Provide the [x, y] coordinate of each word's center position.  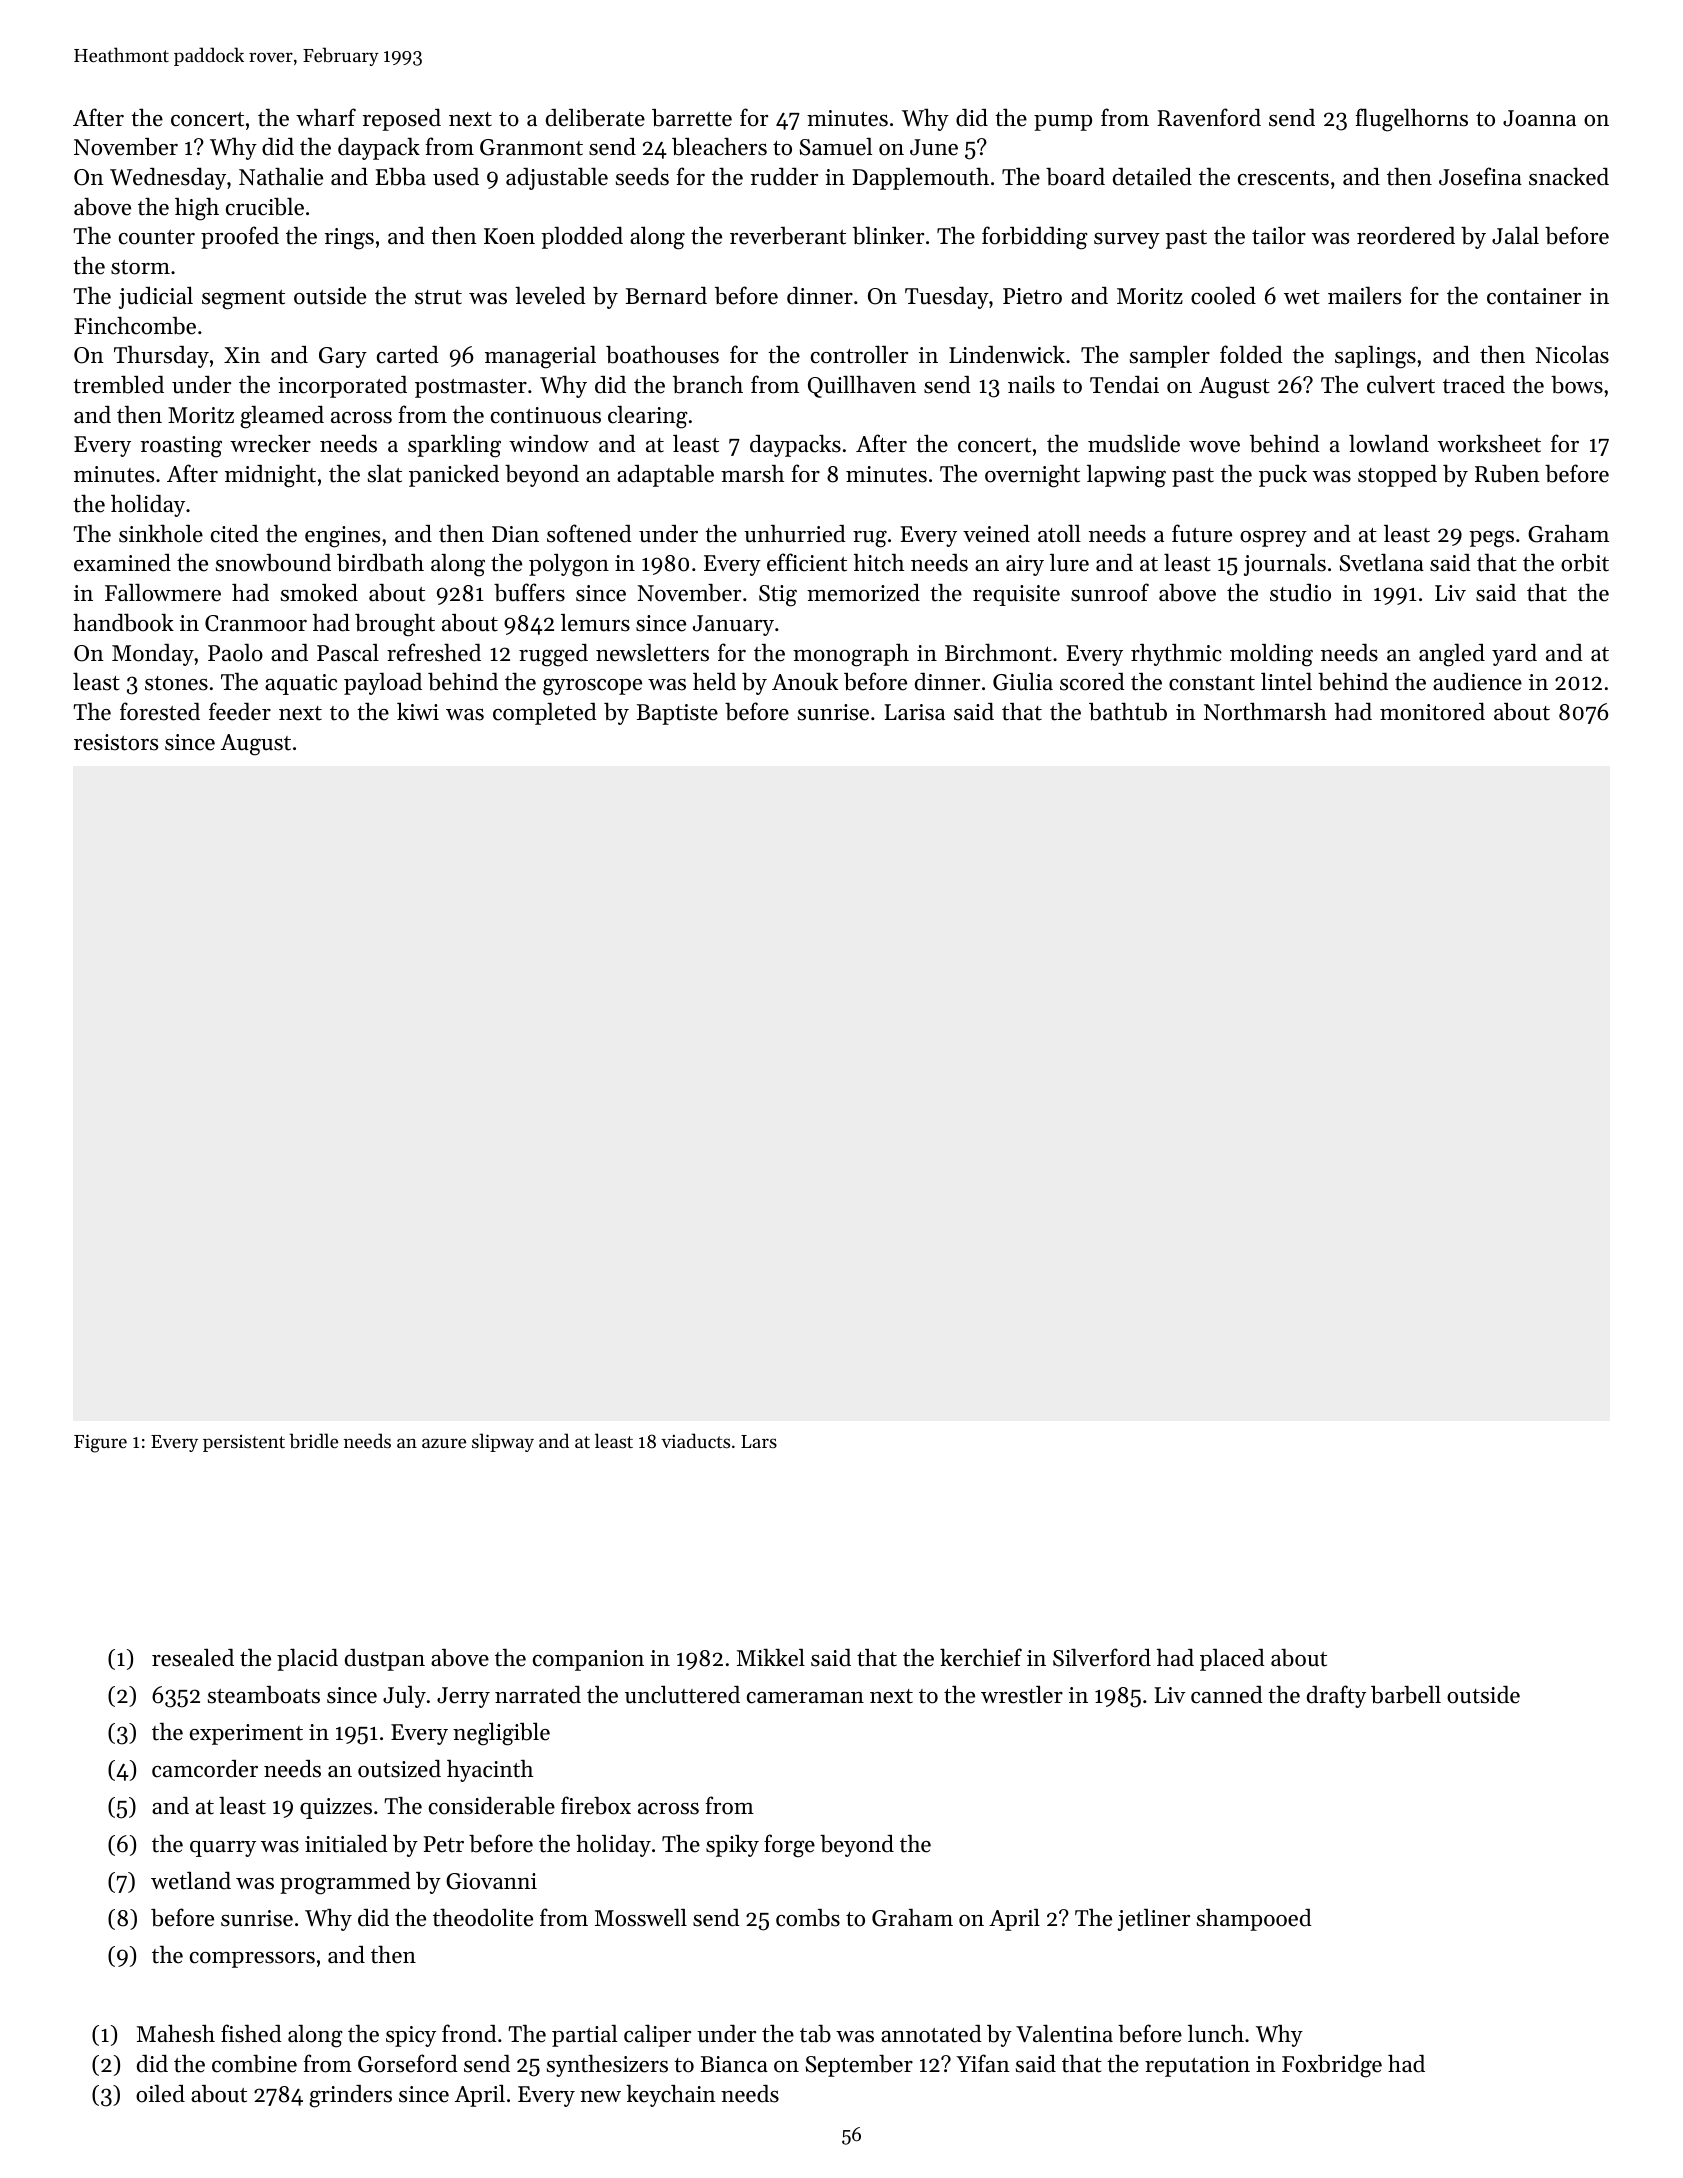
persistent [244, 1443]
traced [1474, 384]
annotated [931, 2034]
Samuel [836, 146]
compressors [252, 1960]
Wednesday [168, 178]
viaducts [695, 1440]
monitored [1432, 711]
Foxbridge [1332, 2066]
